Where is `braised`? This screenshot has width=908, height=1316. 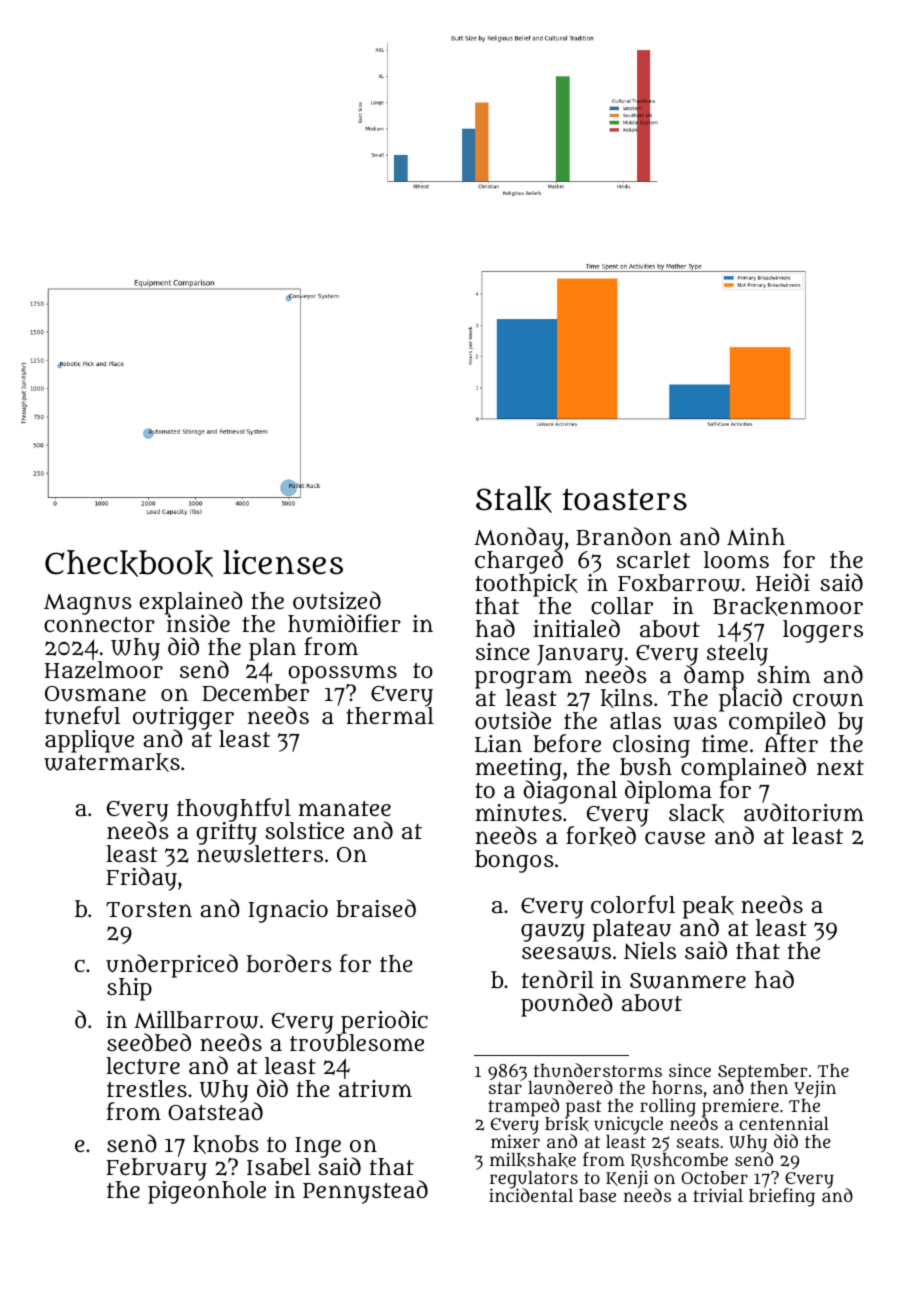
braised is located at coordinates (376, 908).
